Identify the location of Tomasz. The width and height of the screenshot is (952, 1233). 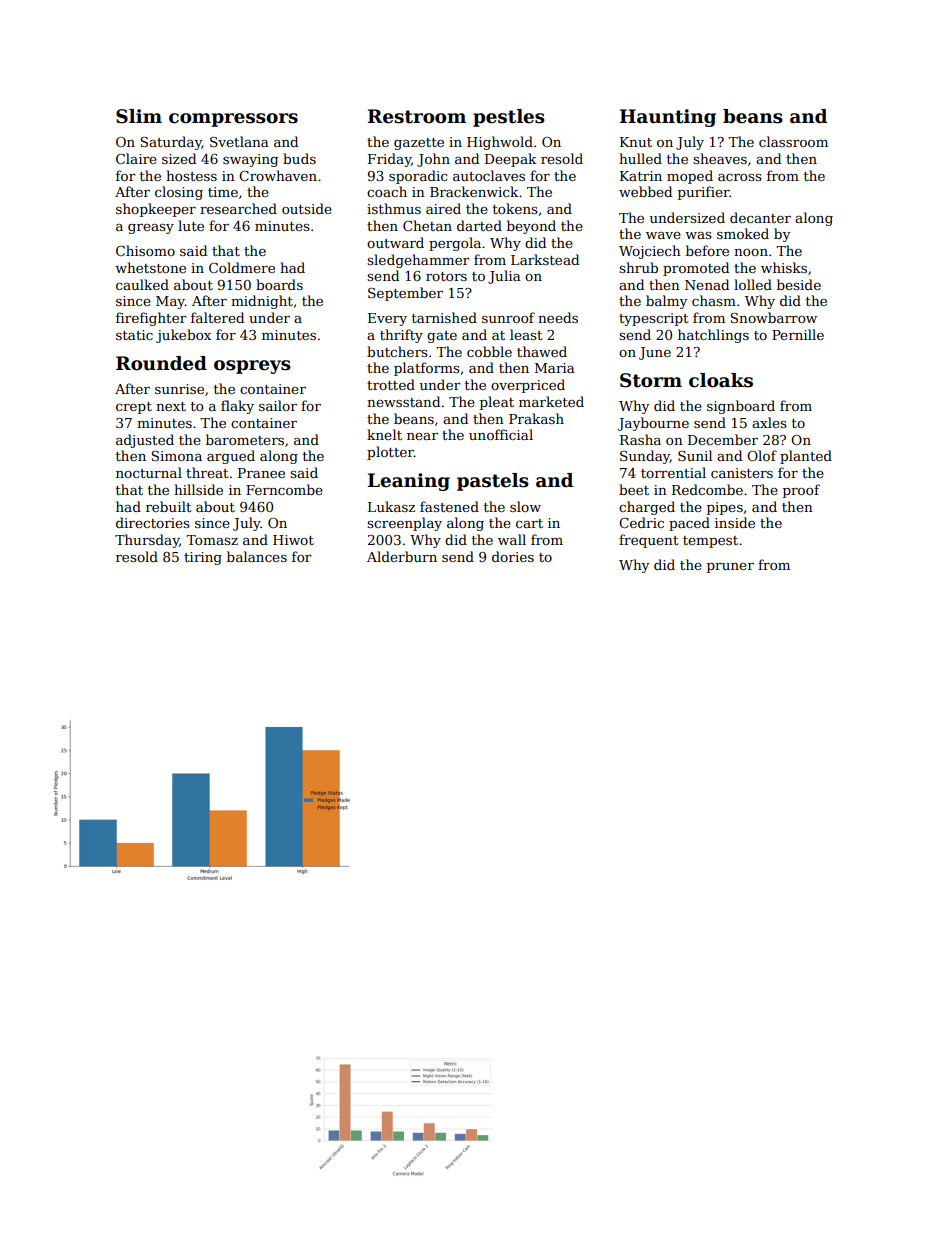
(212, 540).
